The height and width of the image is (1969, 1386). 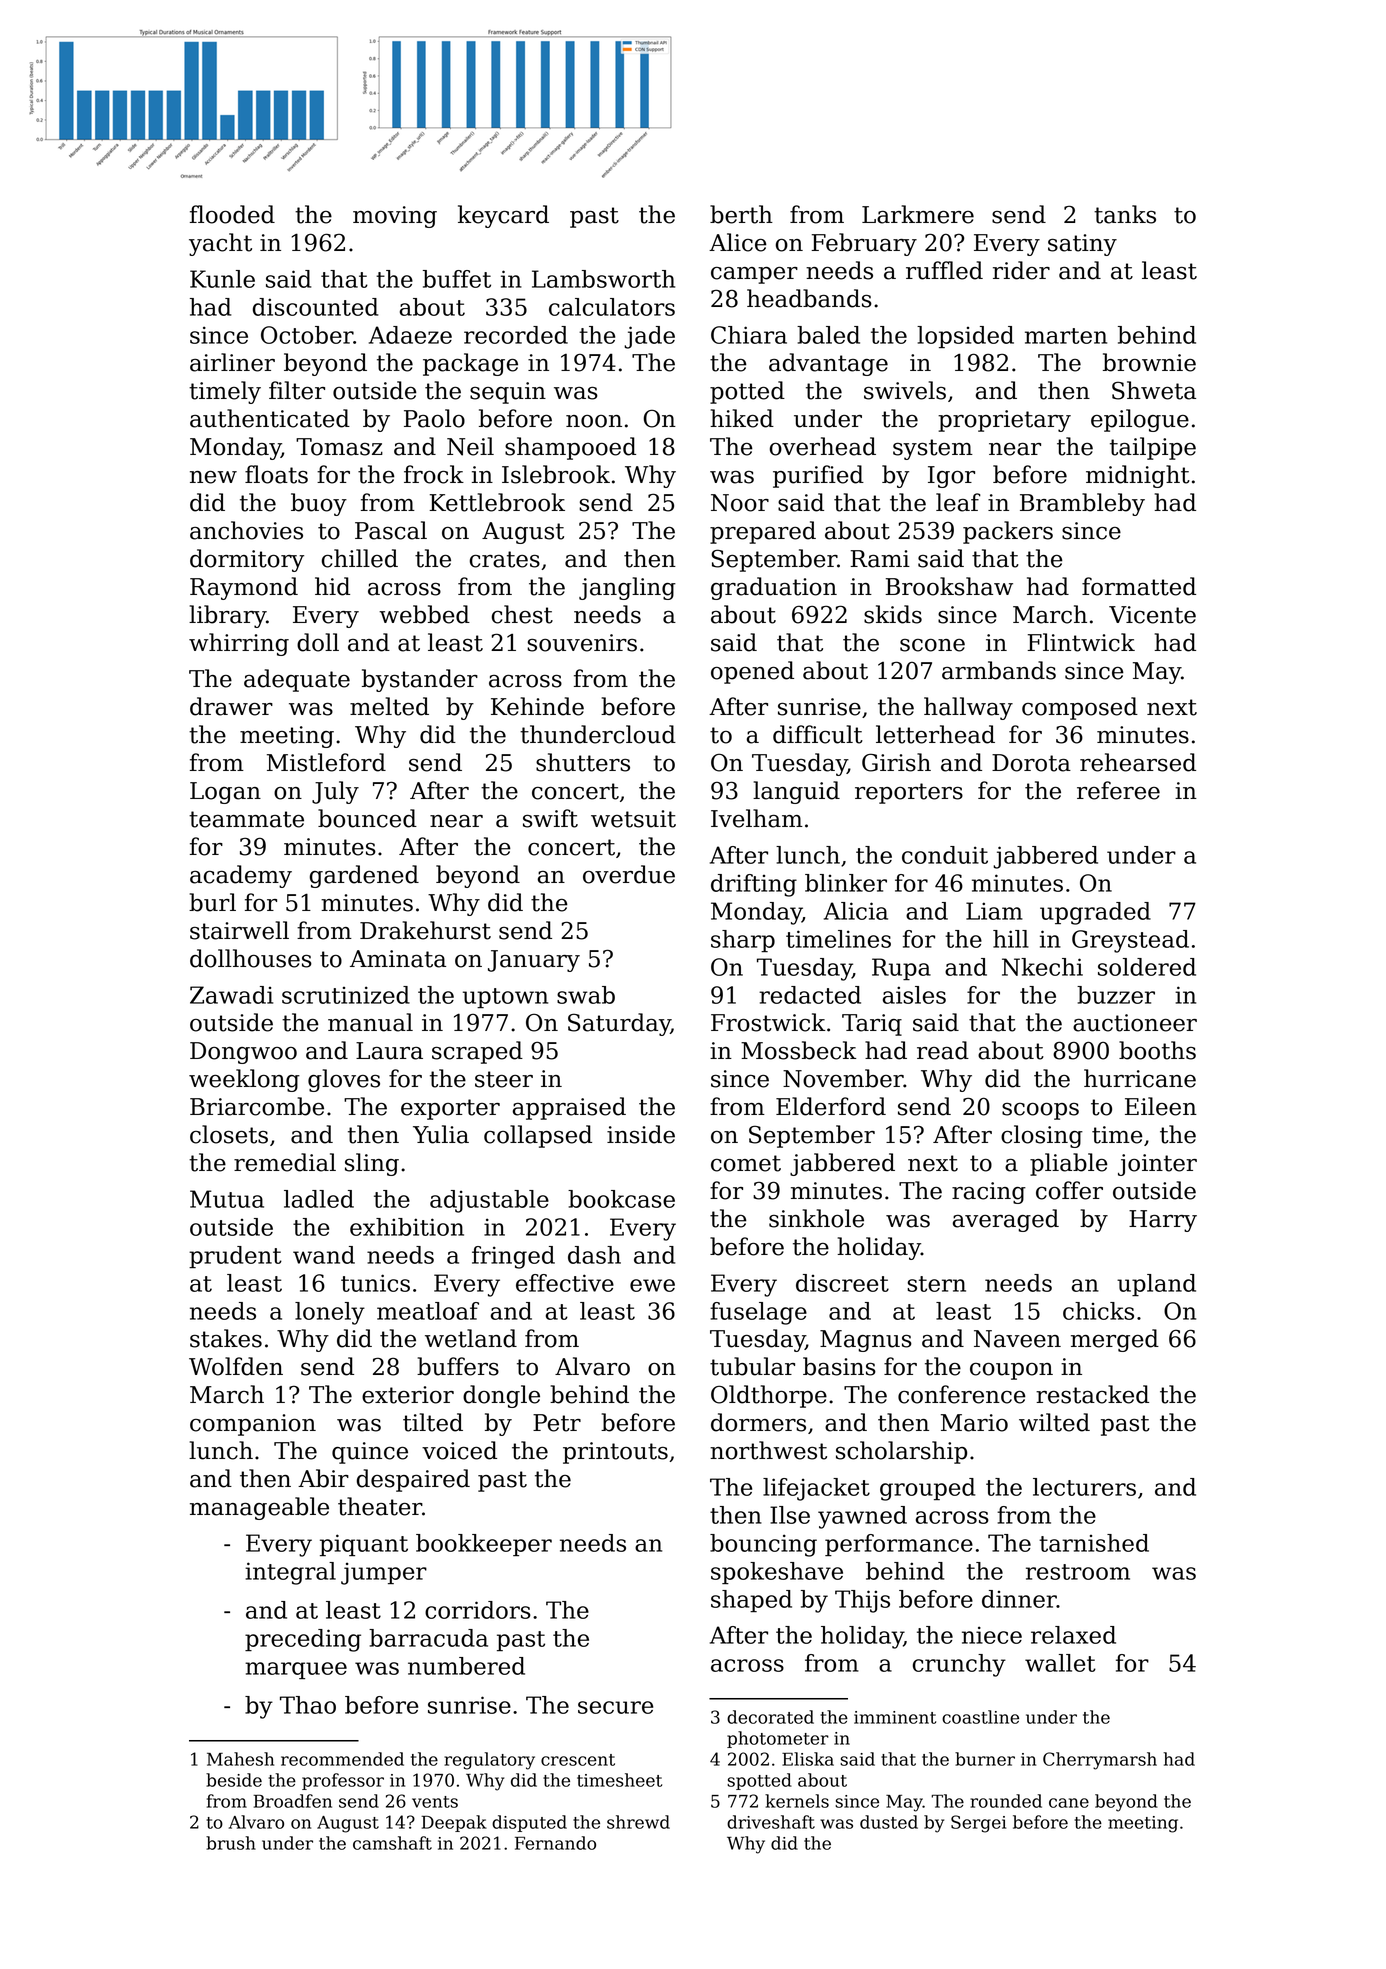 What do you see at coordinates (372, 1164) in the image?
I see `sling` at bounding box center [372, 1164].
